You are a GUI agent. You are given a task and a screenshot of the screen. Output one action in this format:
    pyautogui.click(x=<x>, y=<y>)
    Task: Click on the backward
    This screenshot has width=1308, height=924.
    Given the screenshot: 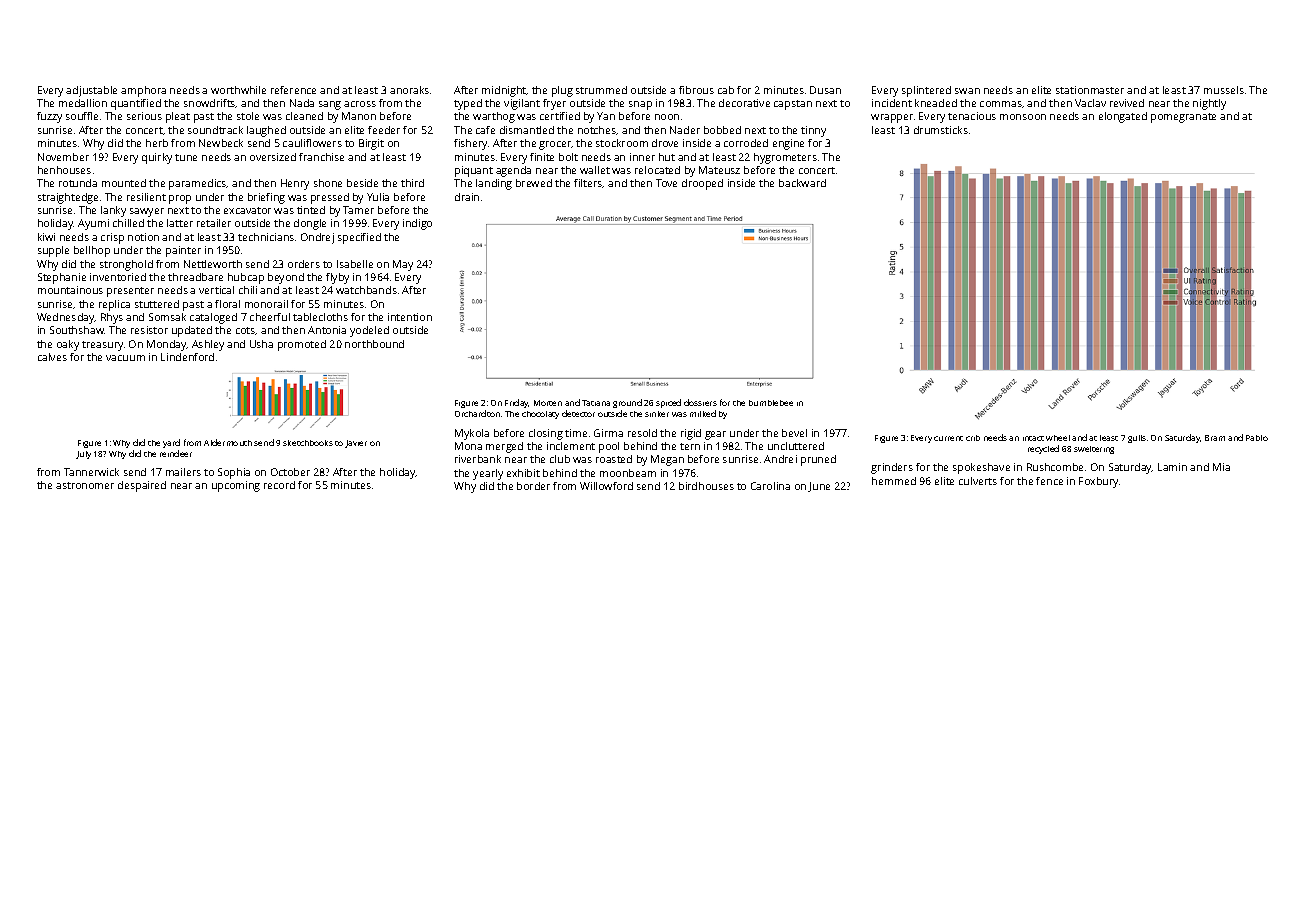 What is the action you would take?
    pyautogui.click(x=802, y=183)
